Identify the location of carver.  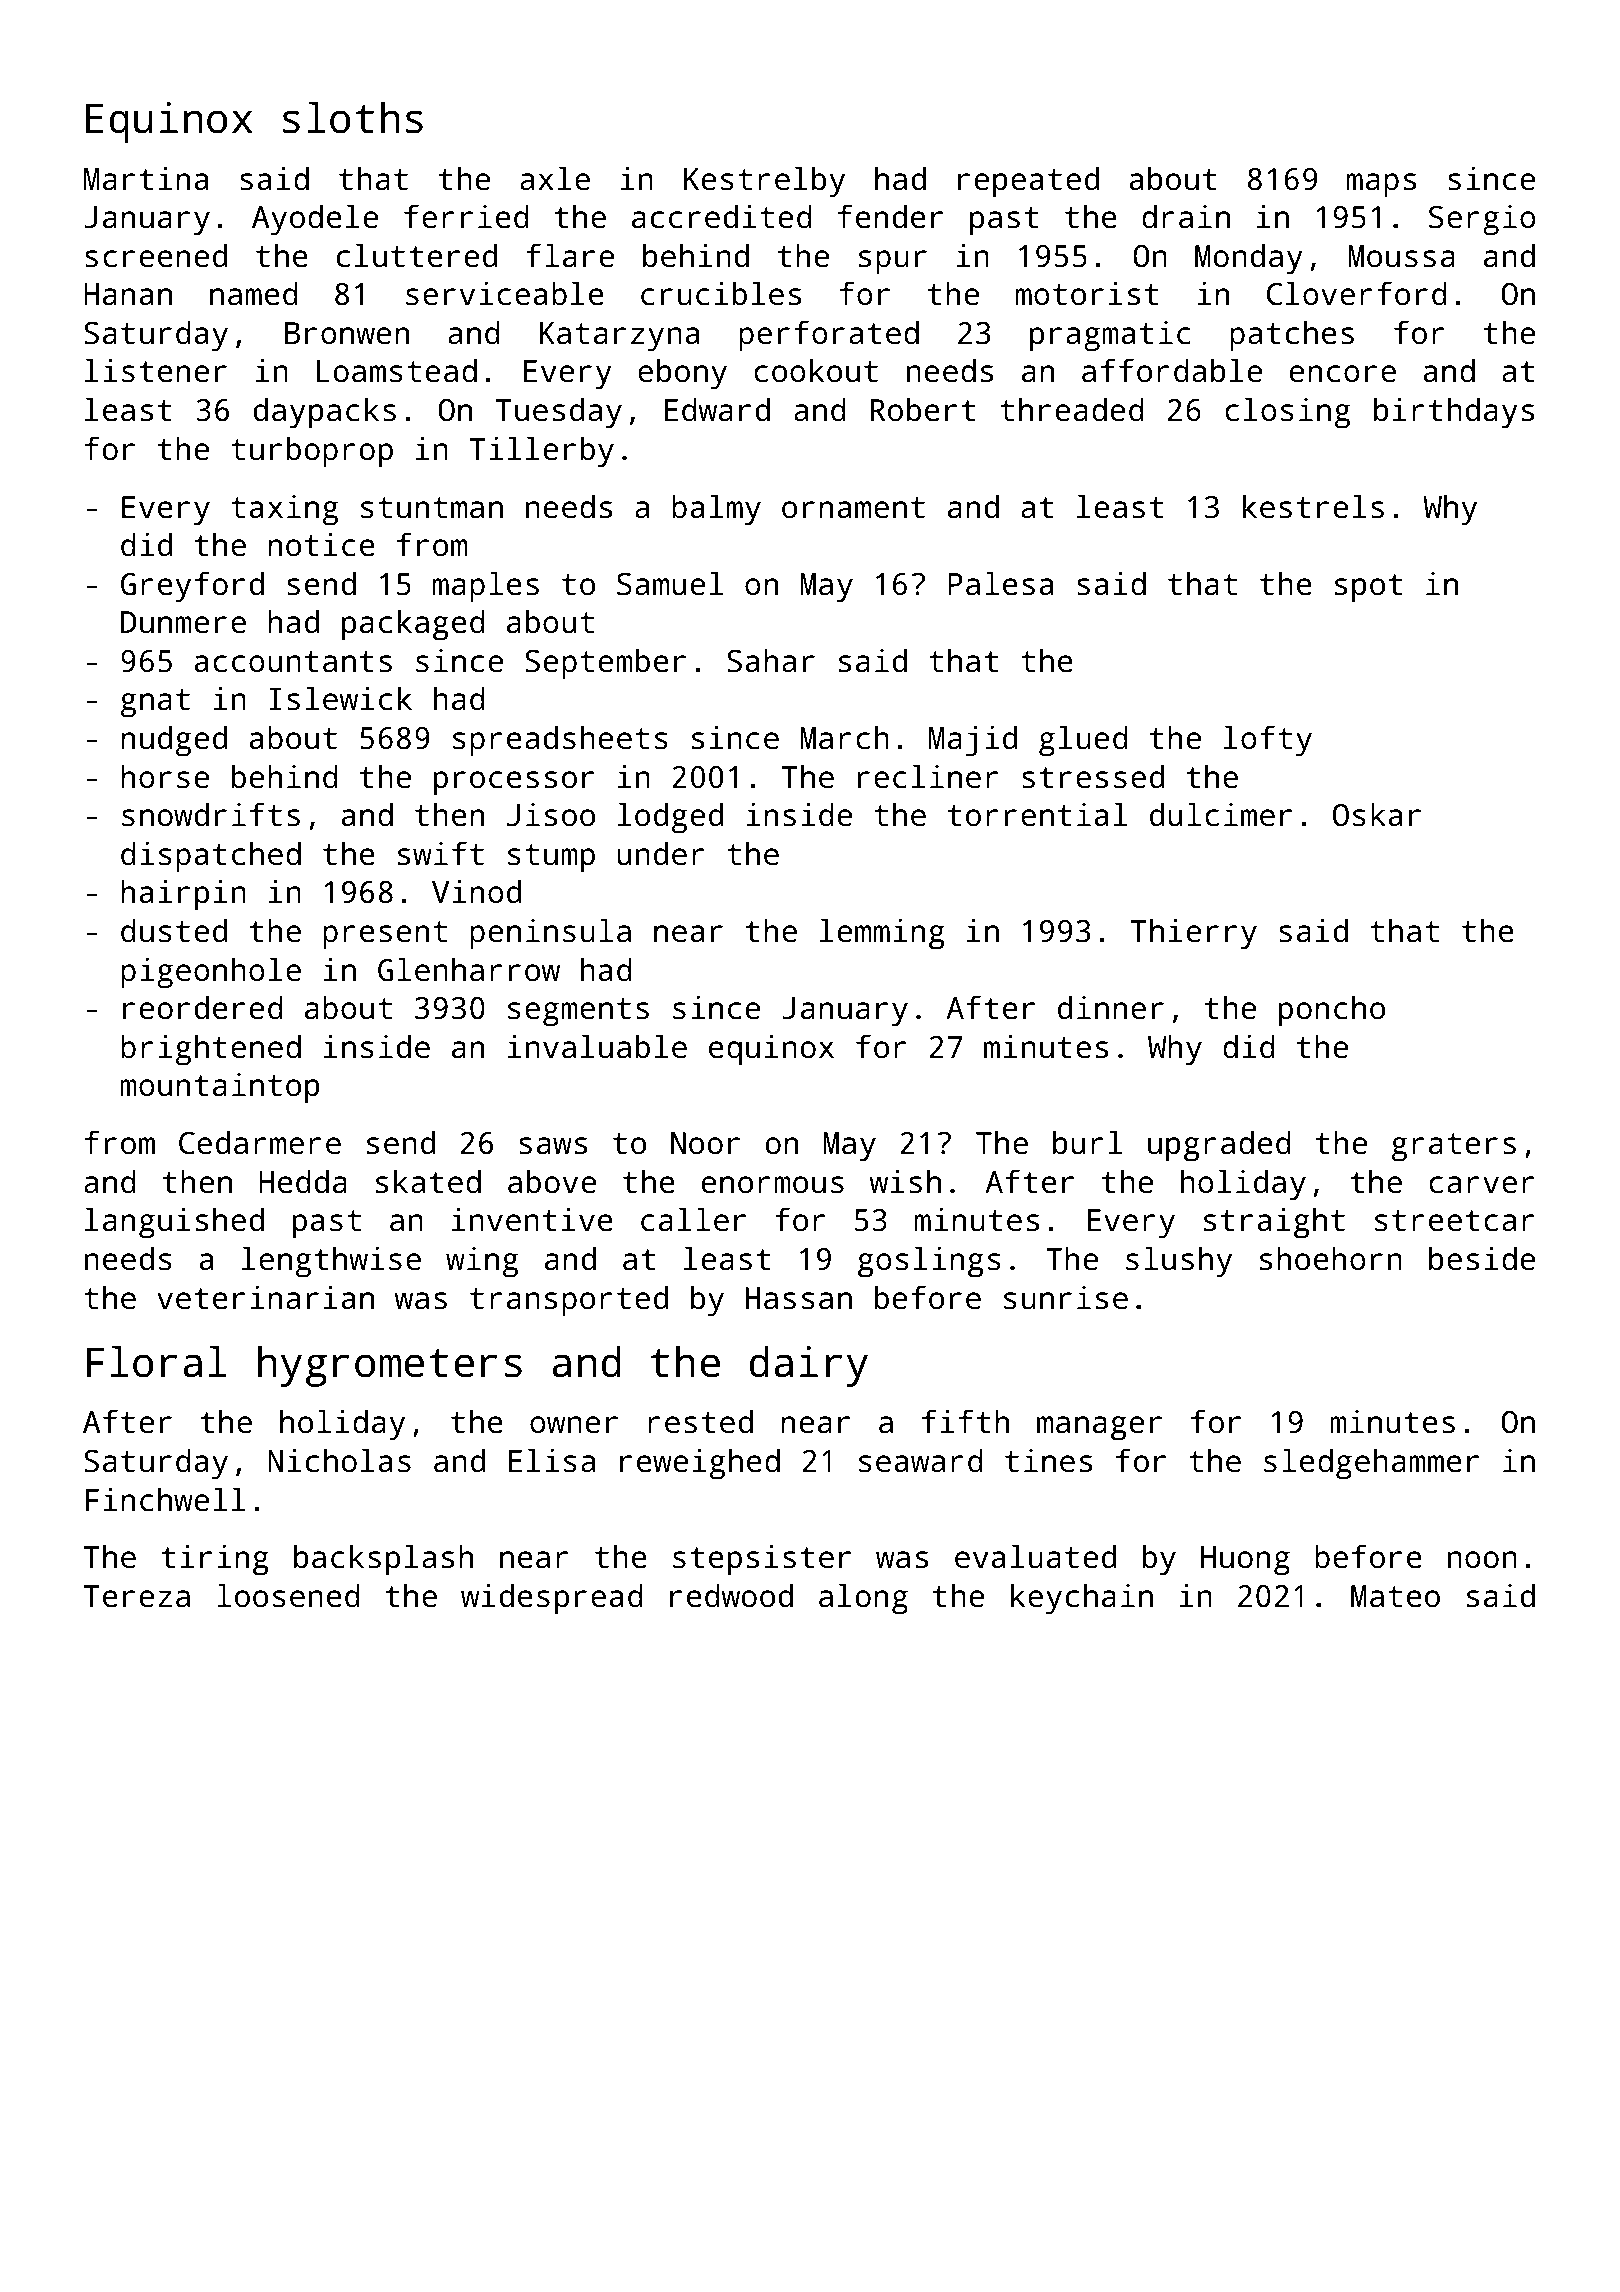
(1482, 1185).
